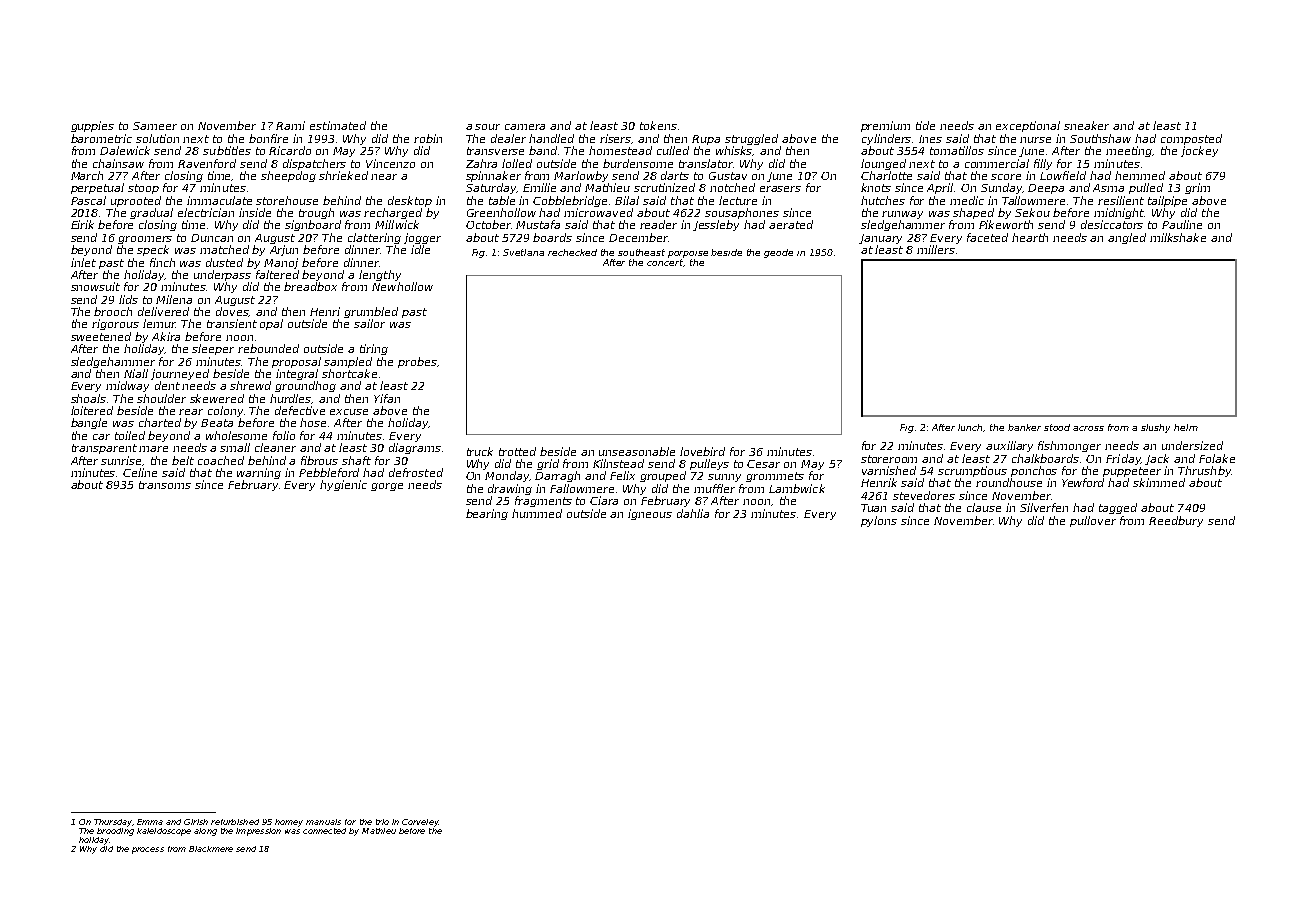 This page has height=924, width=1308. I want to click on Emma, so click(150, 822).
